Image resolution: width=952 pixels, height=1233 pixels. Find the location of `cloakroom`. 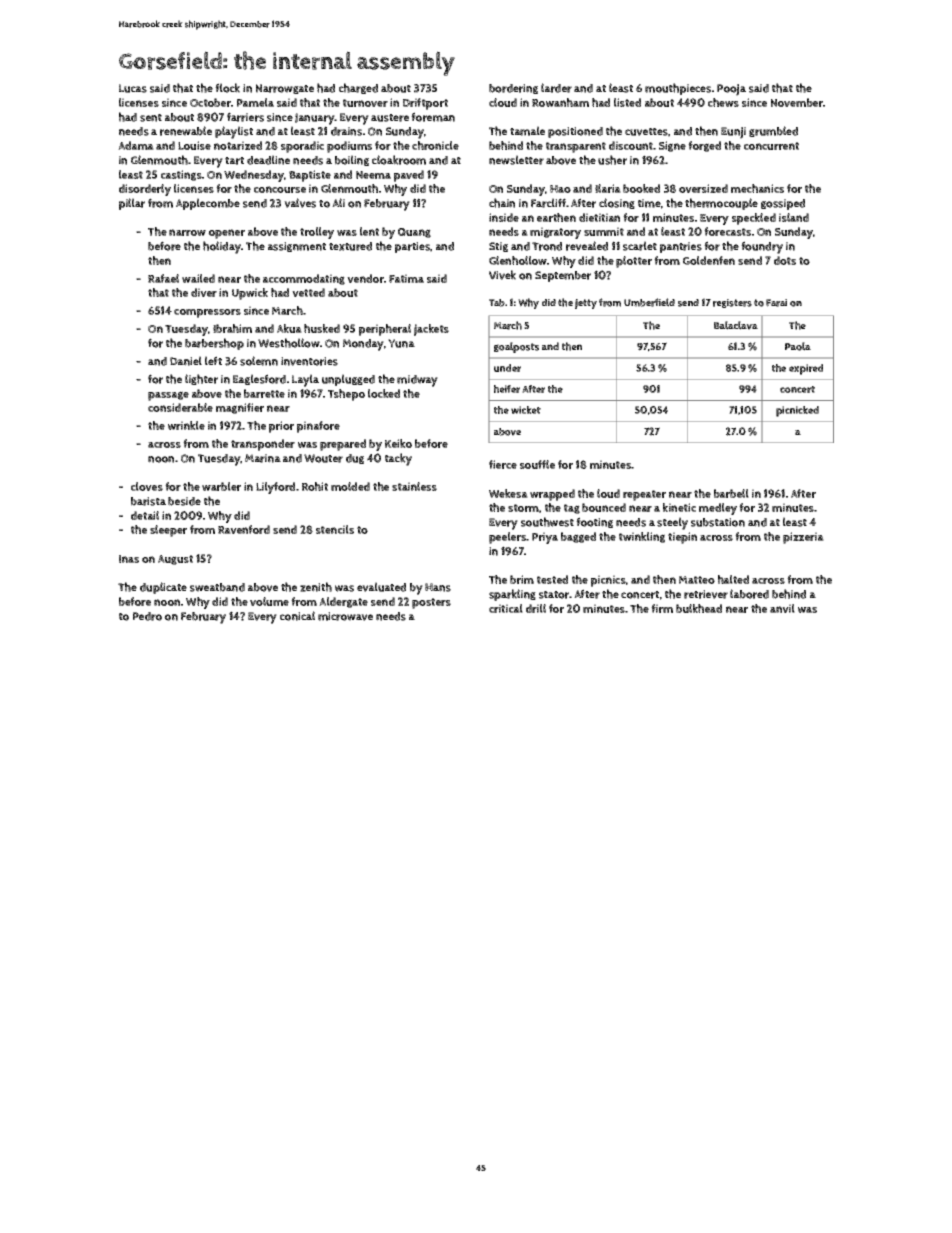

cloakroom is located at coordinates (399, 160).
